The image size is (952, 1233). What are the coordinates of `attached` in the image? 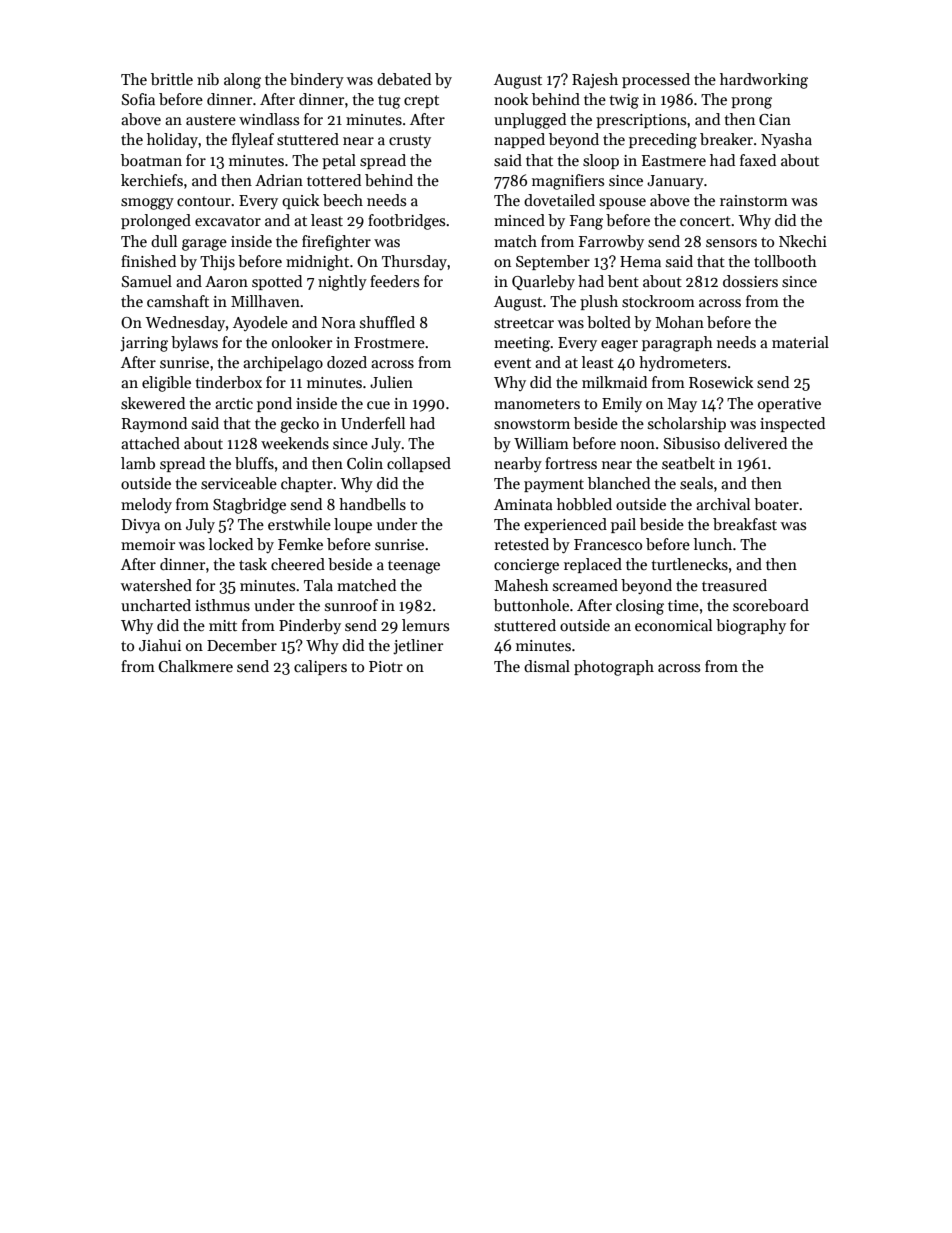 It's located at (150, 443).
